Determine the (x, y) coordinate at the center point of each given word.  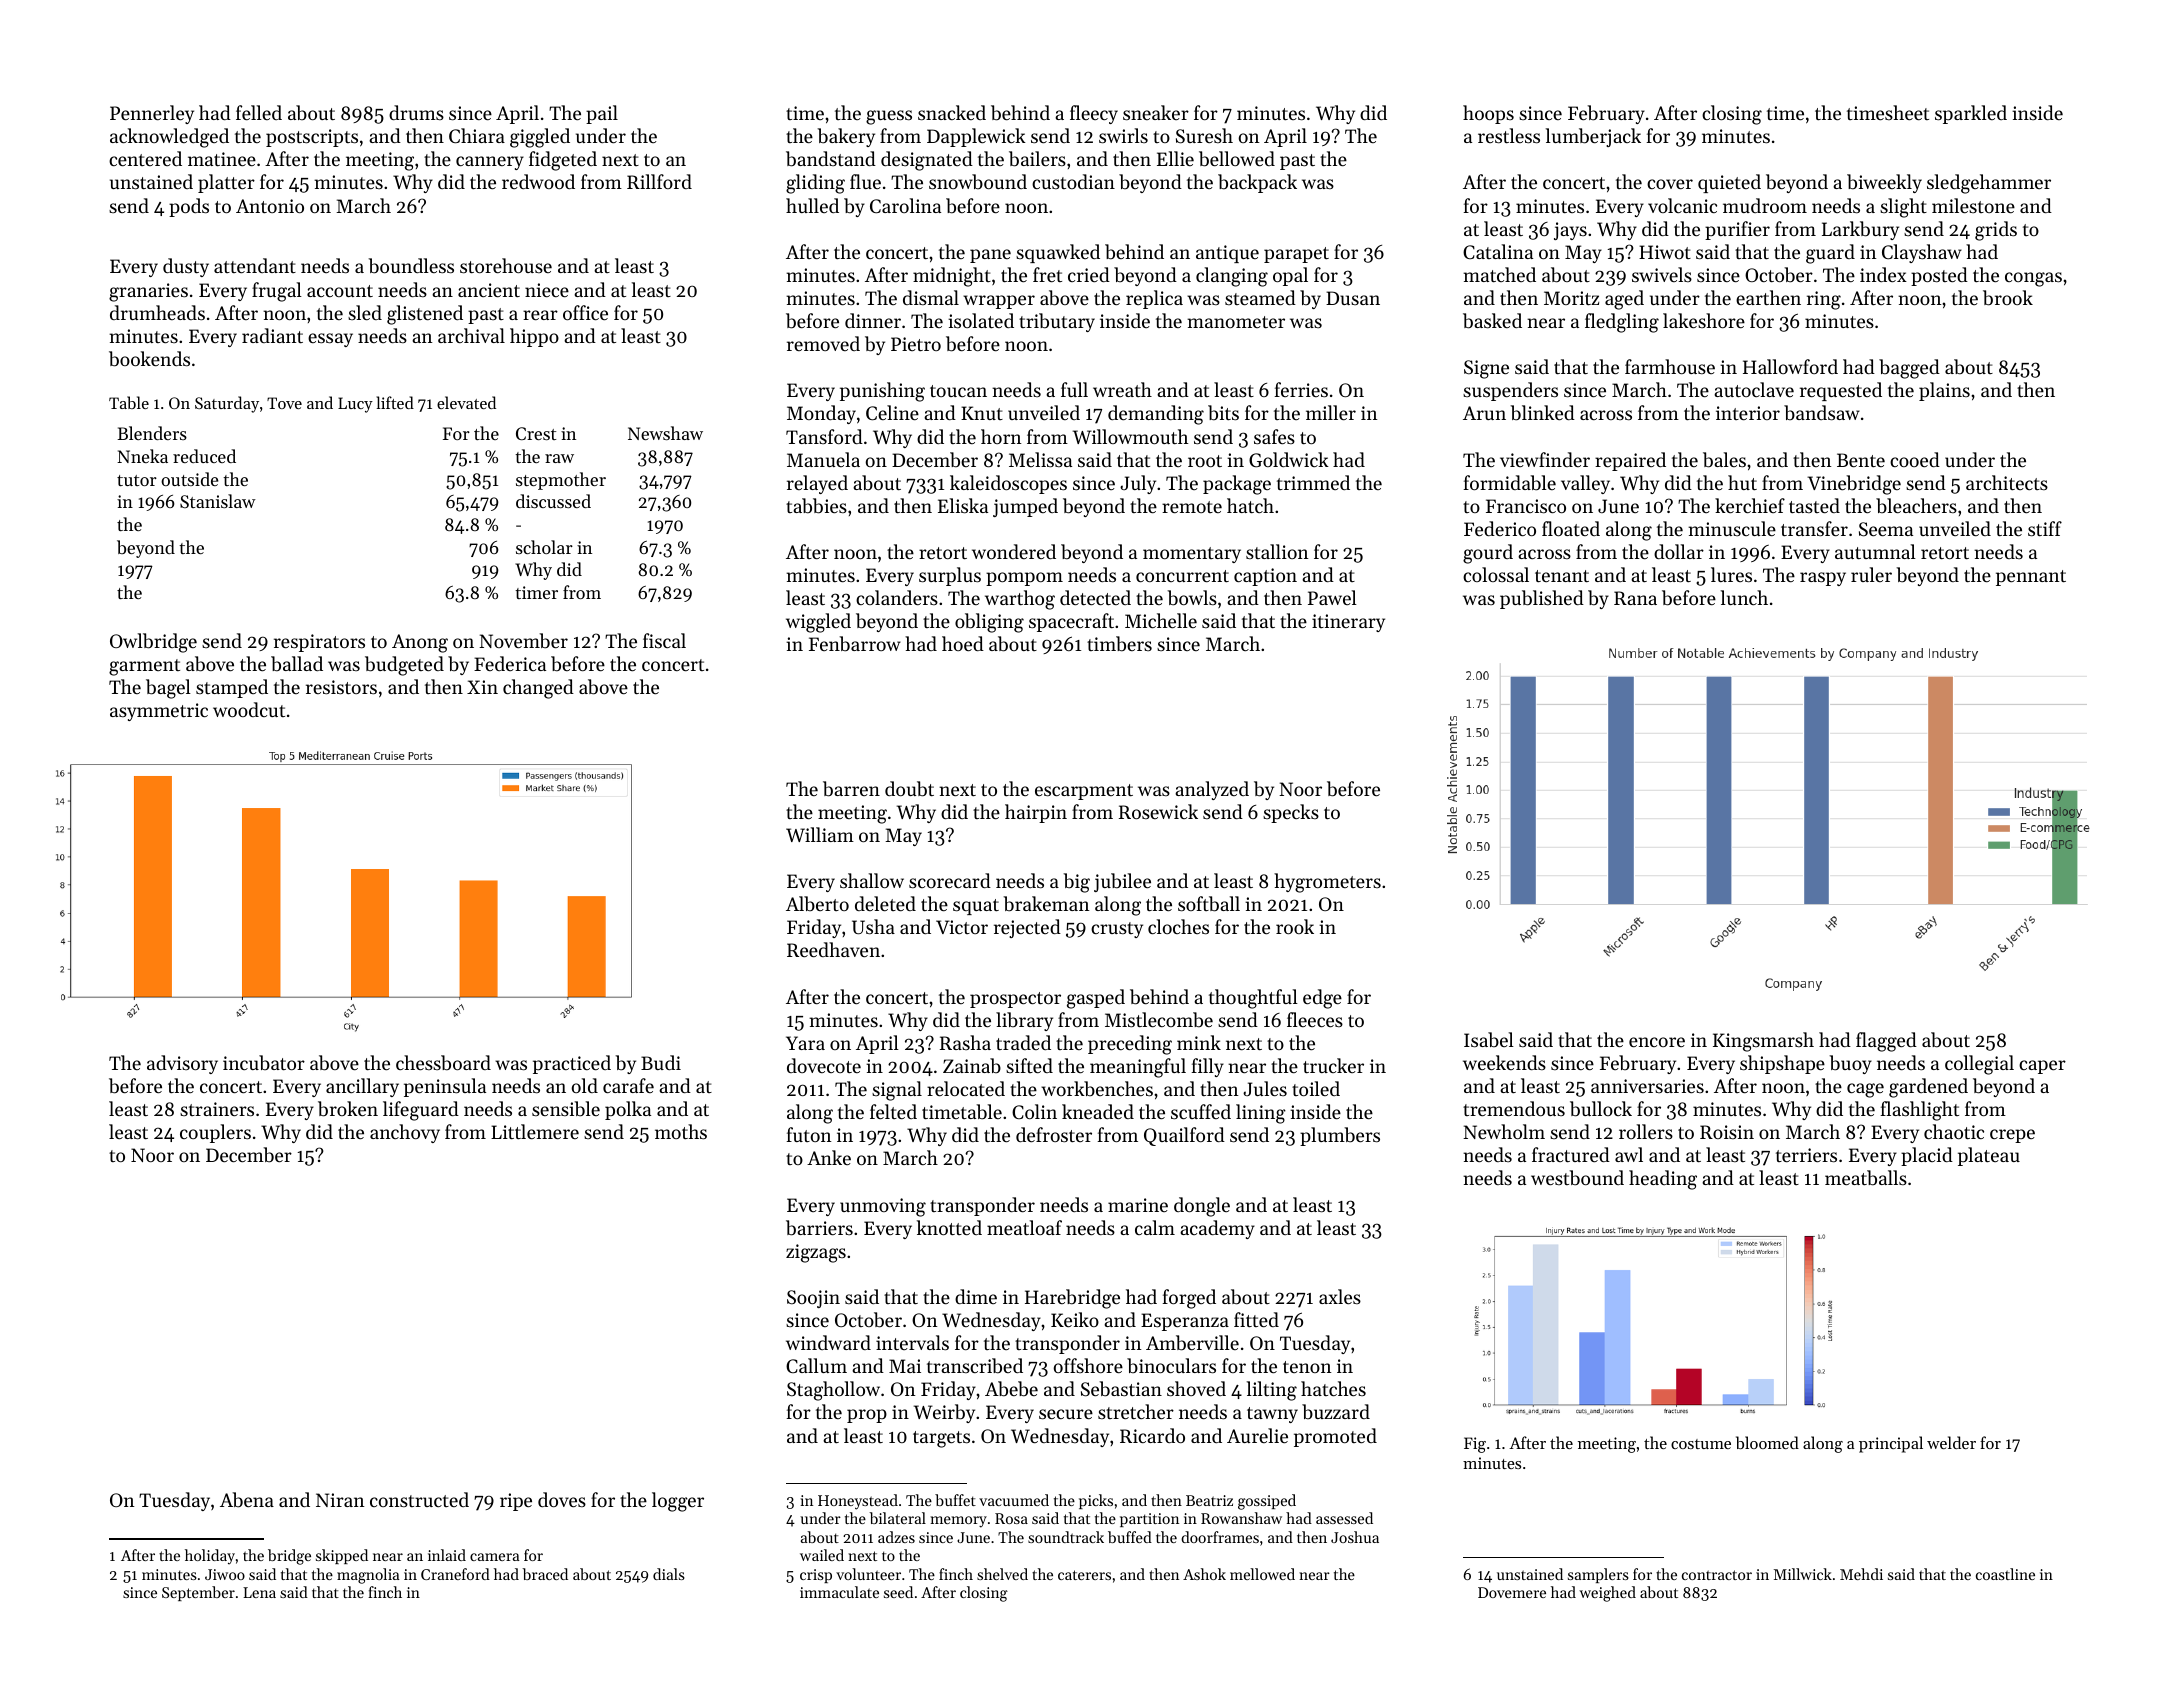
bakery (846, 137)
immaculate (839, 1592)
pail (602, 114)
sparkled (1971, 114)
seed (898, 1592)
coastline (2005, 1574)
